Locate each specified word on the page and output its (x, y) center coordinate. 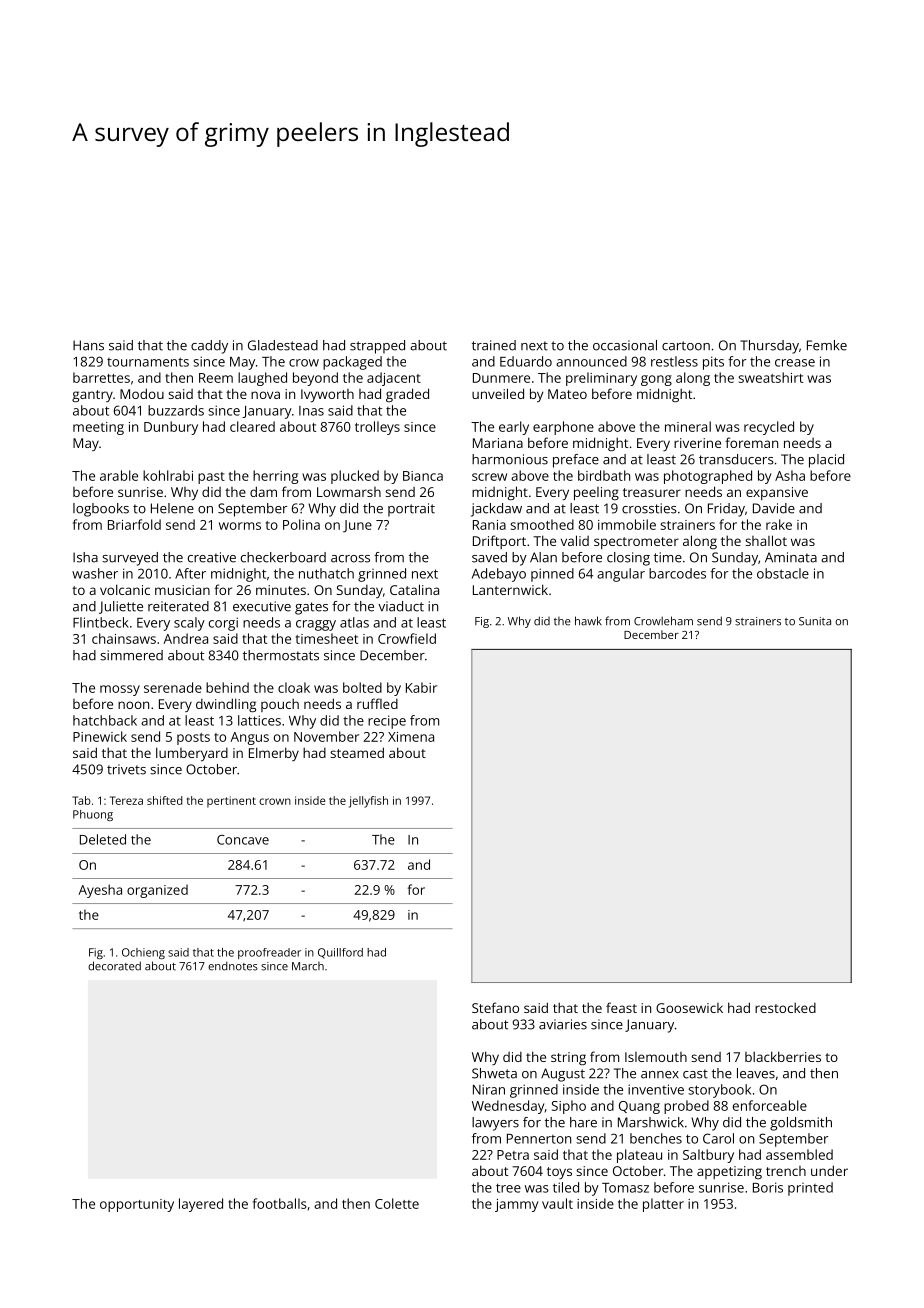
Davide (774, 508)
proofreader (269, 953)
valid (575, 540)
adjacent (394, 379)
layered (201, 1205)
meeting (98, 428)
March (308, 966)
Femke (827, 345)
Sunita (815, 621)
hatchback (105, 720)
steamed (357, 752)
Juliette (121, 607)
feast (621, 1007)
